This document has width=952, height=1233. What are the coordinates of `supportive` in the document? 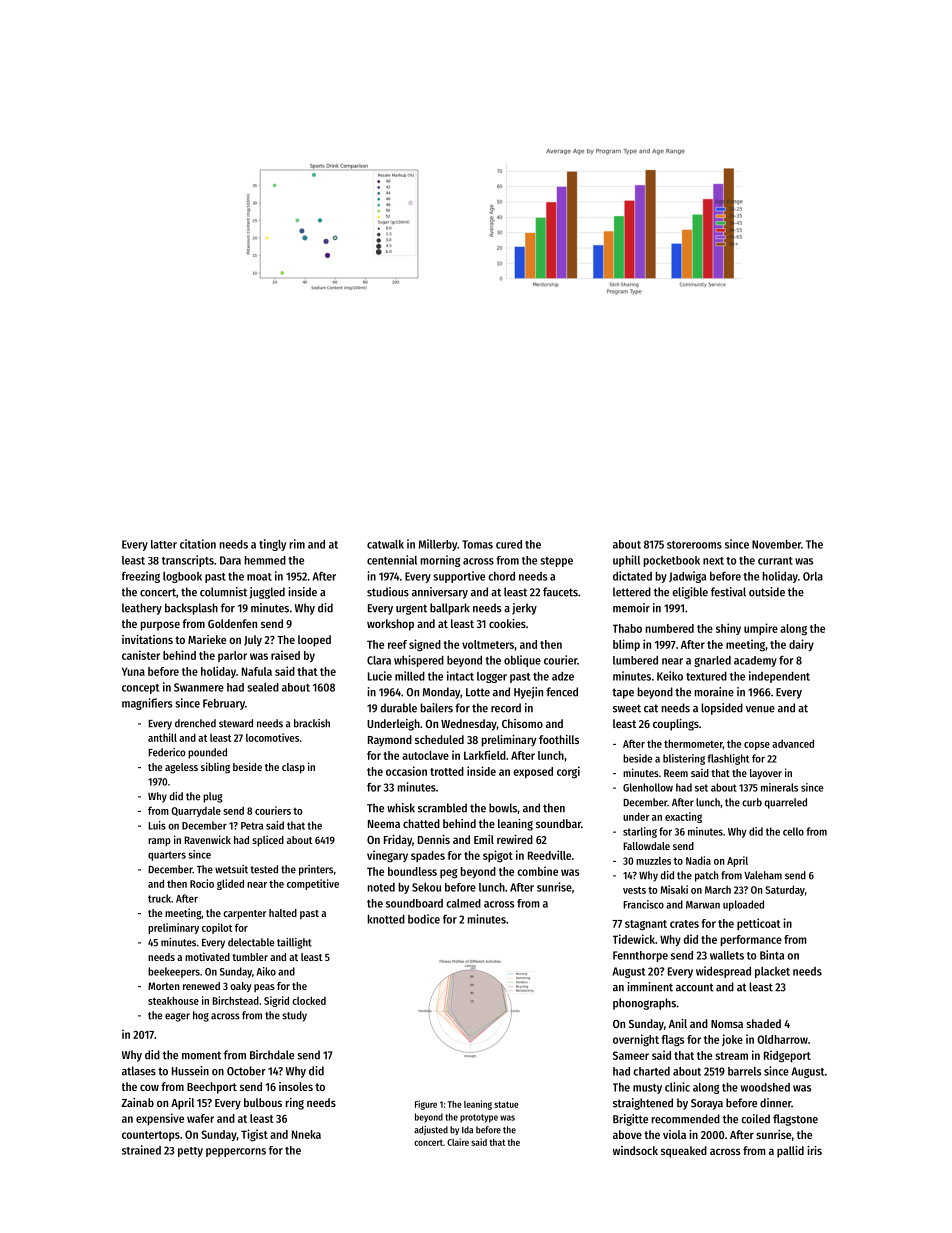 It's located at (459, 577).
